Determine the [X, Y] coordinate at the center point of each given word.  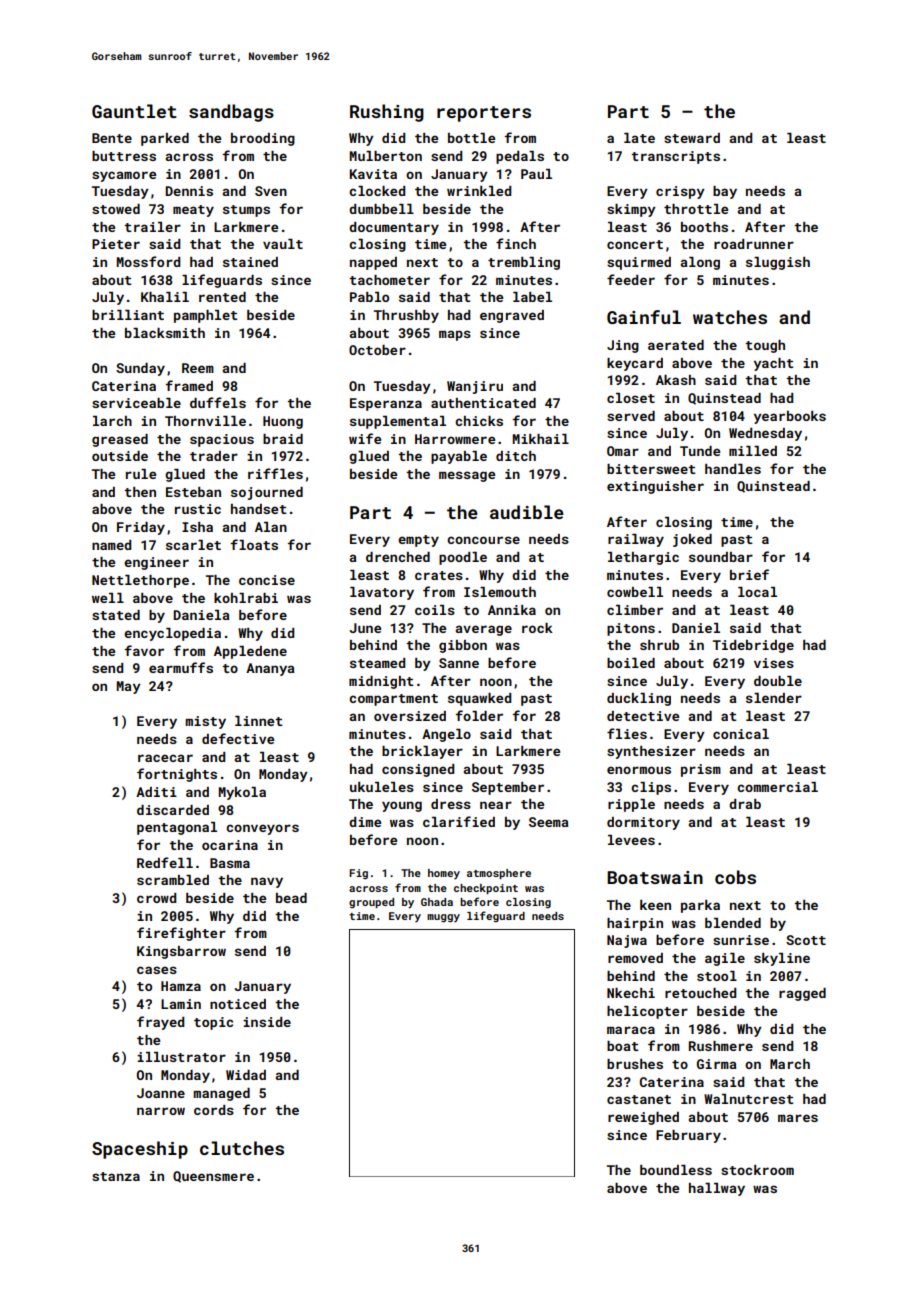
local [757, 592]
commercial [777, 787]
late [639, 138]
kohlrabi [246, 598]
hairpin [635, 924]
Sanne [459, 663]
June [365, 628]
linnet [259, 721]
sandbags [231, 113]
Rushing [387, 113]
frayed [160, 1023]
